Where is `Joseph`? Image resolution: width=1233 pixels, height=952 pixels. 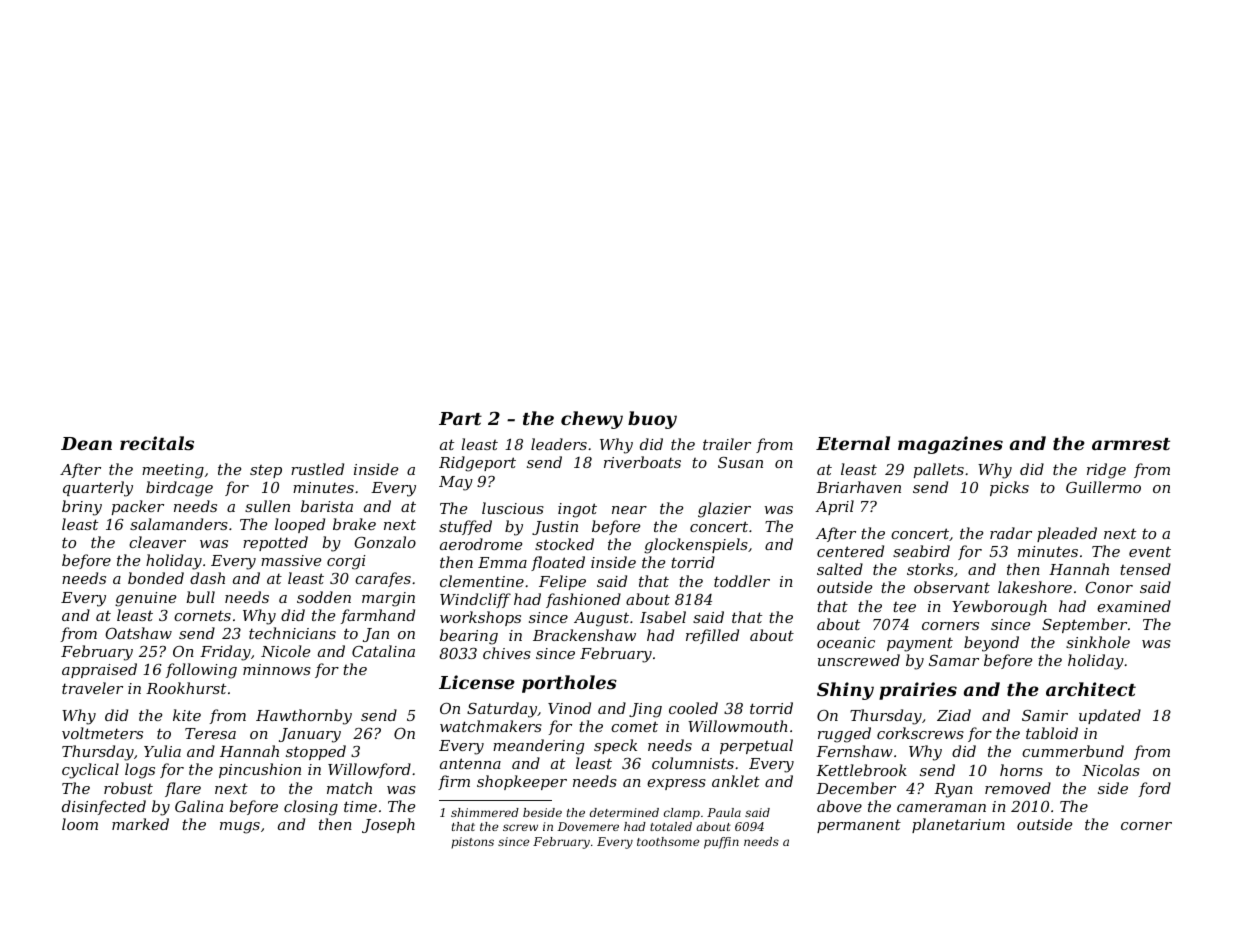 Joseph is located at coordinates (388, 825).
